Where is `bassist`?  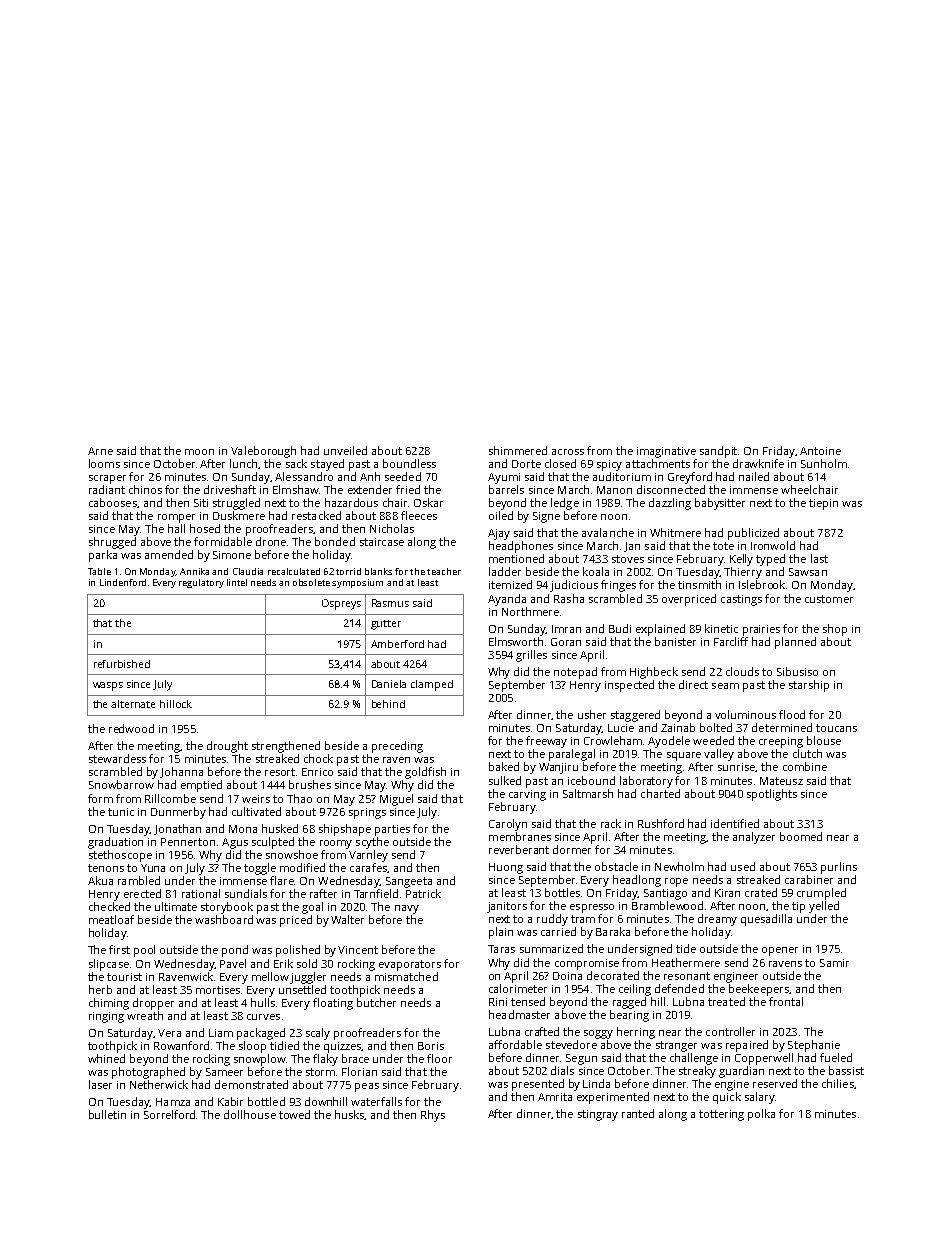
bassist is located at coordinates (846, 1070).
